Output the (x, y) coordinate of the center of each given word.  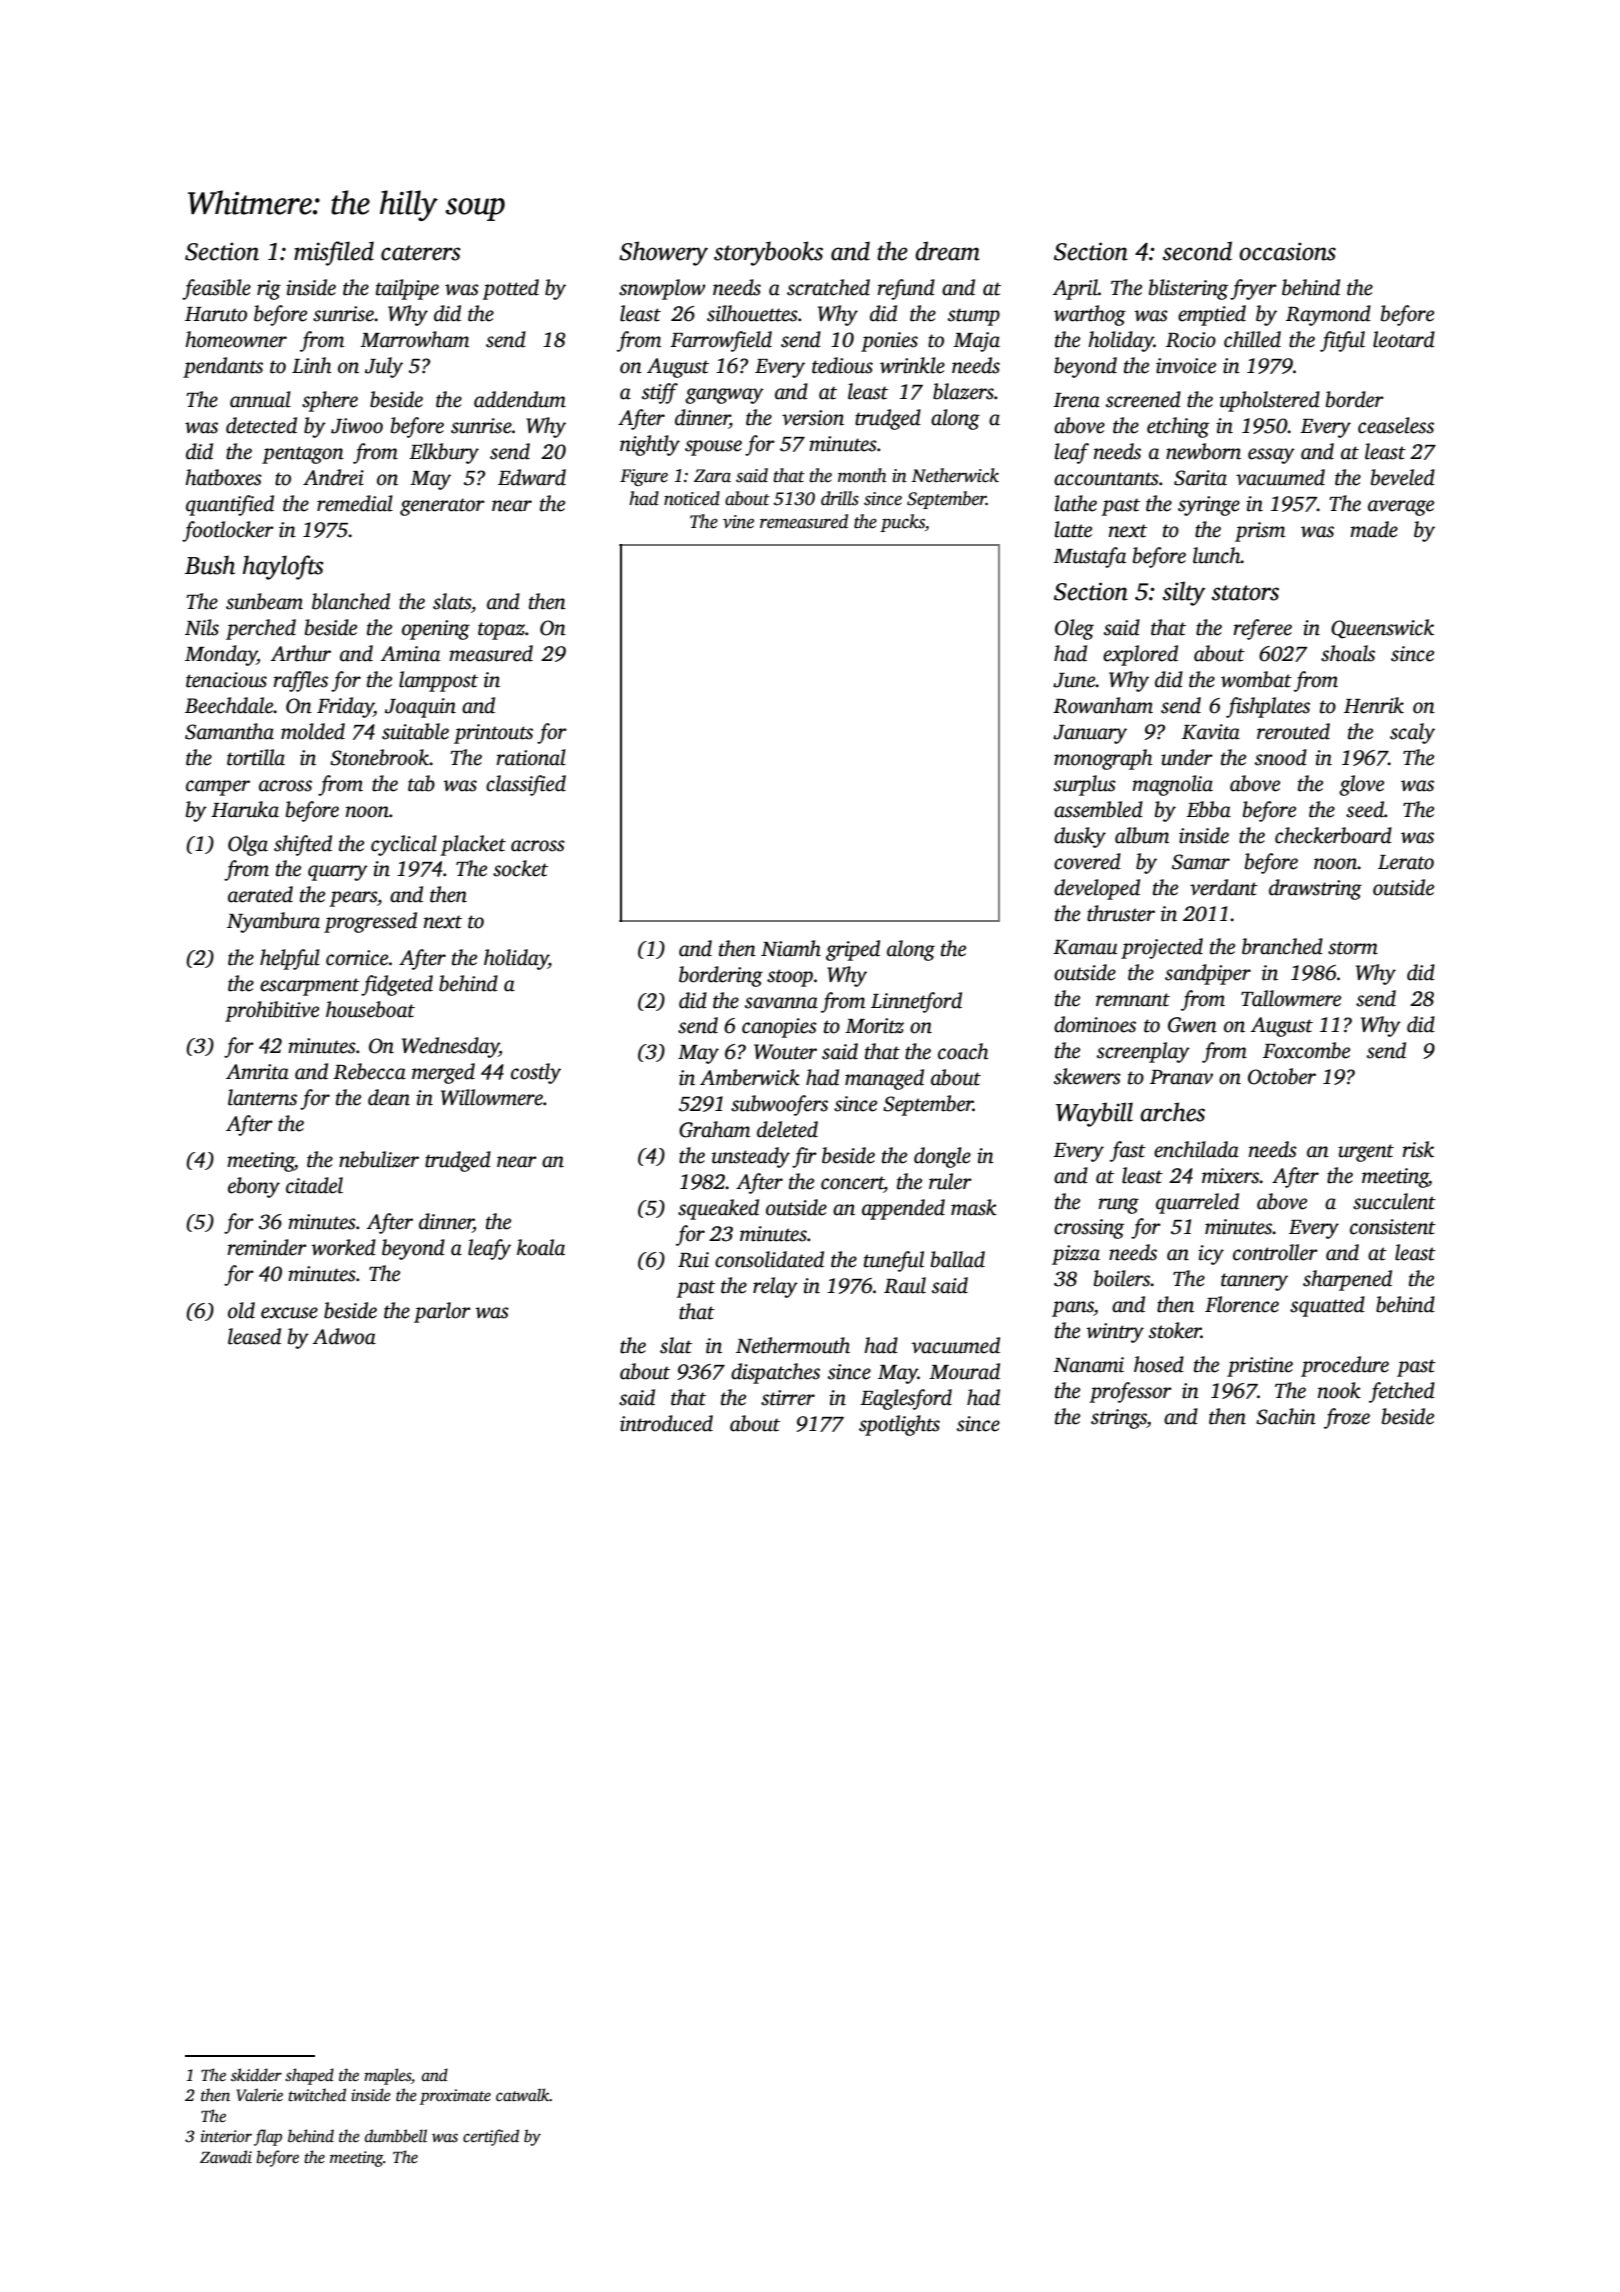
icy (1211, 1255)
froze (1347, 1418)
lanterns (262, 1097)
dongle (942, 1157)
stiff (660, 393)
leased (254, 1336)
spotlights (899, 1425)
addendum (520, 399)
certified (491, 2137)
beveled (1403, 477)
